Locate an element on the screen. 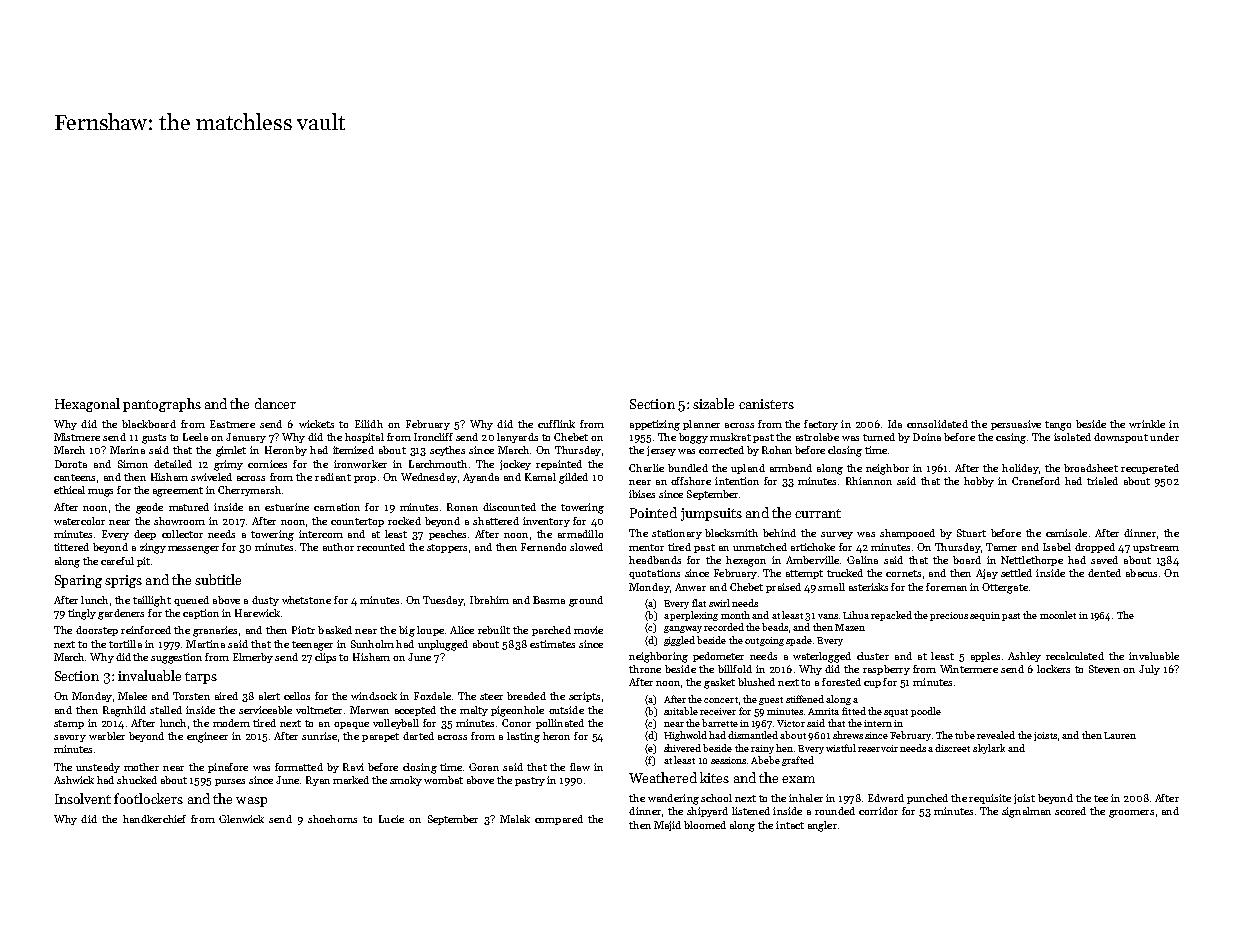 The image size is (1233, 952). praised is located at coordinates (783, 588).
